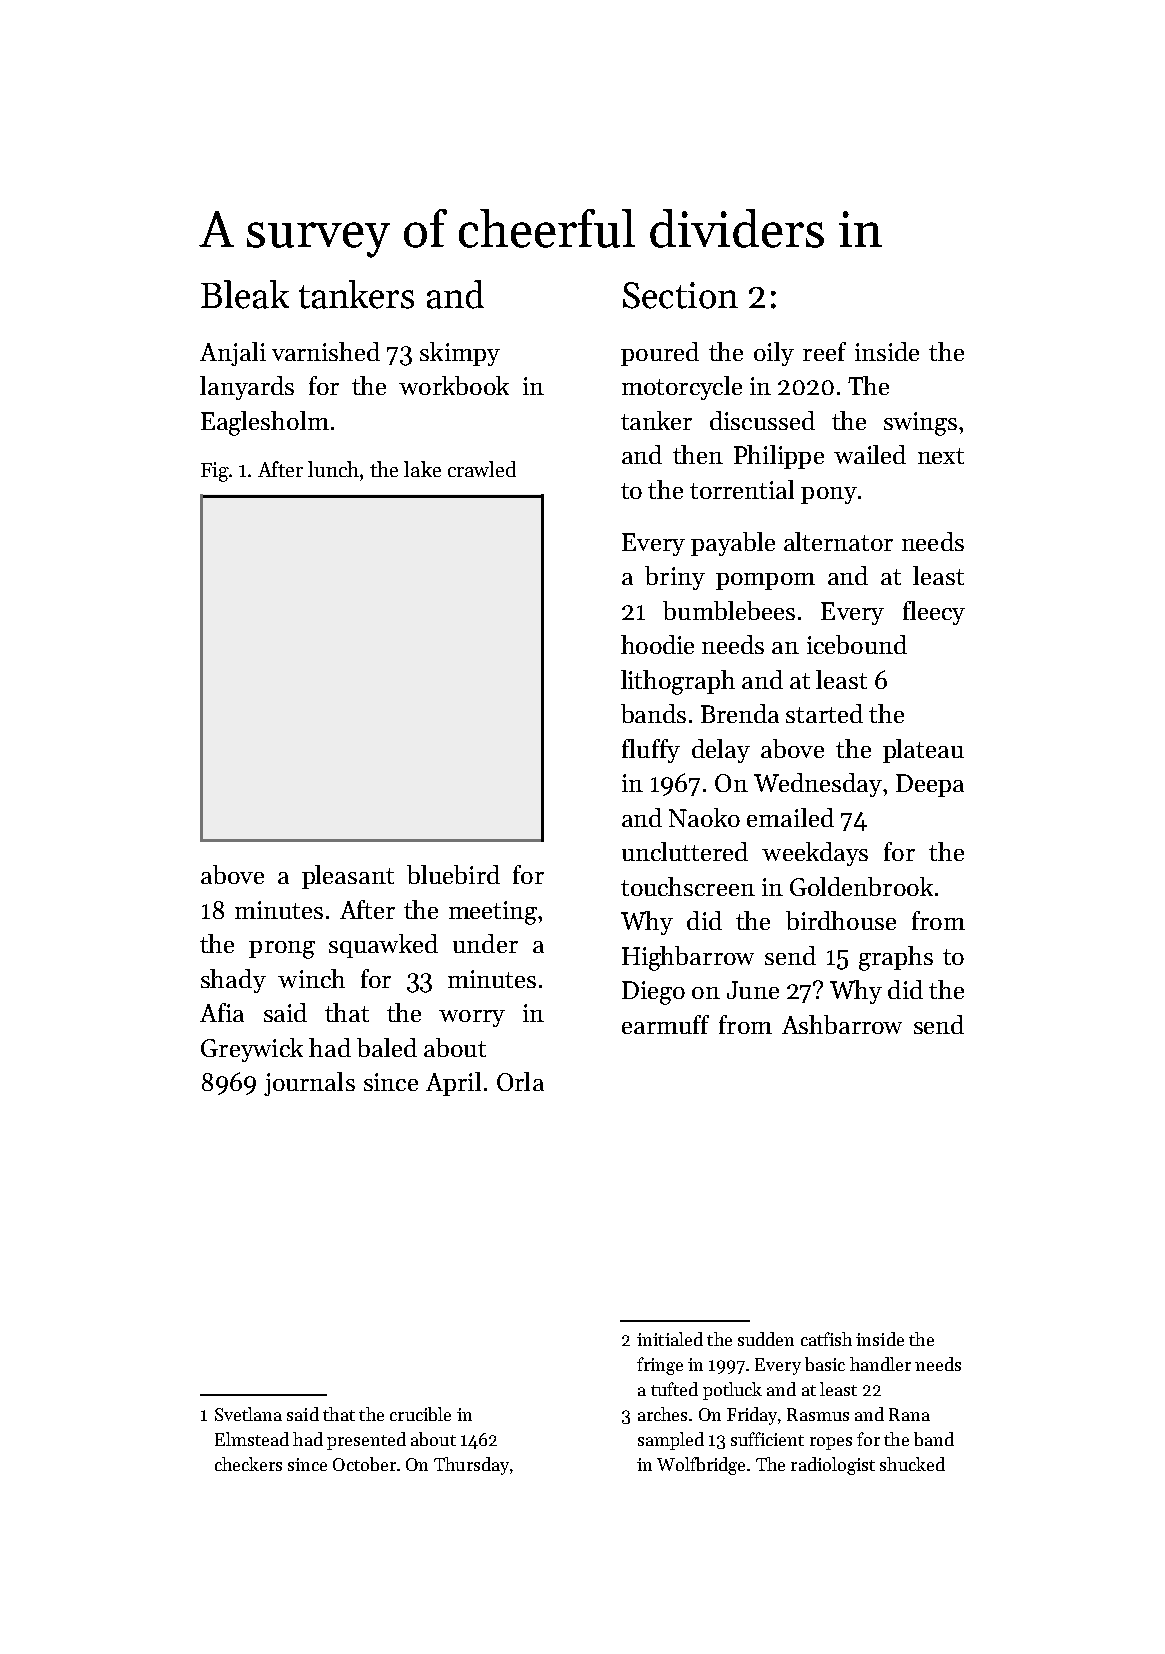  What do you see at coordinates (842, 1024) in the page?
I see `Ashbarrow` at bounding box center [842, 1024].
